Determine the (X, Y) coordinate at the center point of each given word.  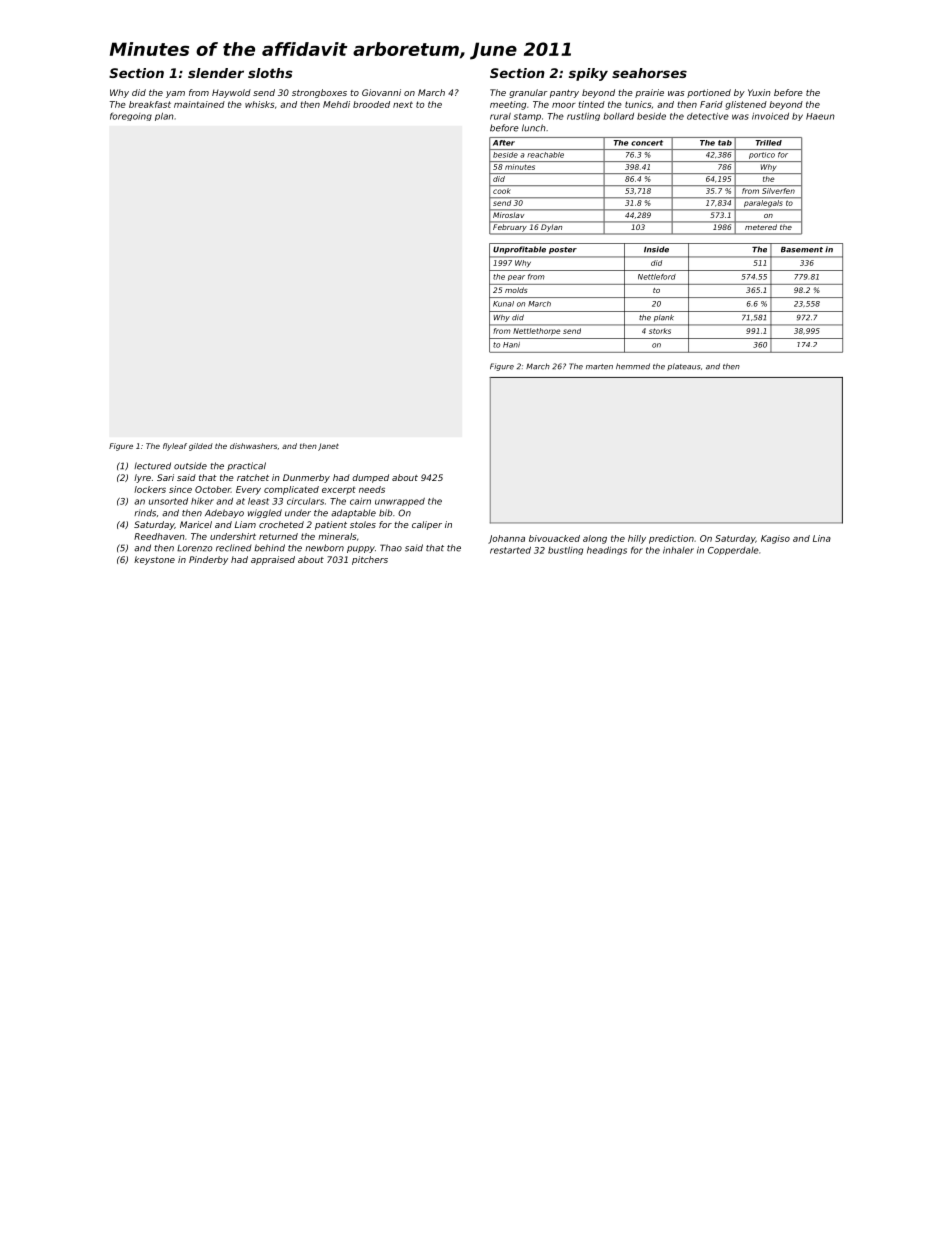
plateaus (684, 367)
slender (216, 73)
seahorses (649, 73)
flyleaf (175, 447)
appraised (273, 560)
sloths (270, 73)
